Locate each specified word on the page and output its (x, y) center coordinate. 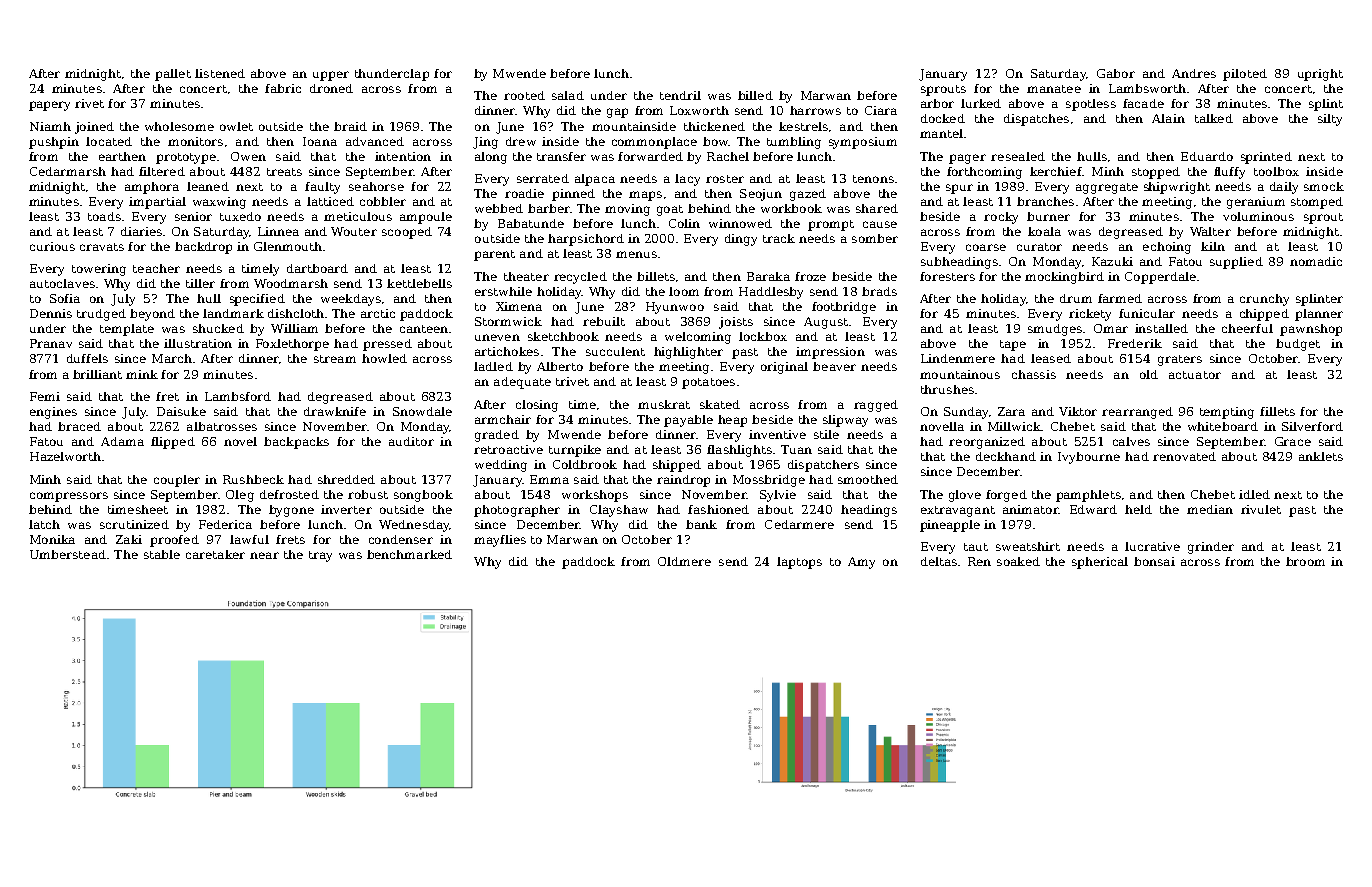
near (264, 555)
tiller (200, 283)
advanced (375, 141)
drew (521, 141)
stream (335, 359)
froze (810, 276)
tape (1013, 345)
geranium (1256, 203)
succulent (615, 351)
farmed (1120, 298)
